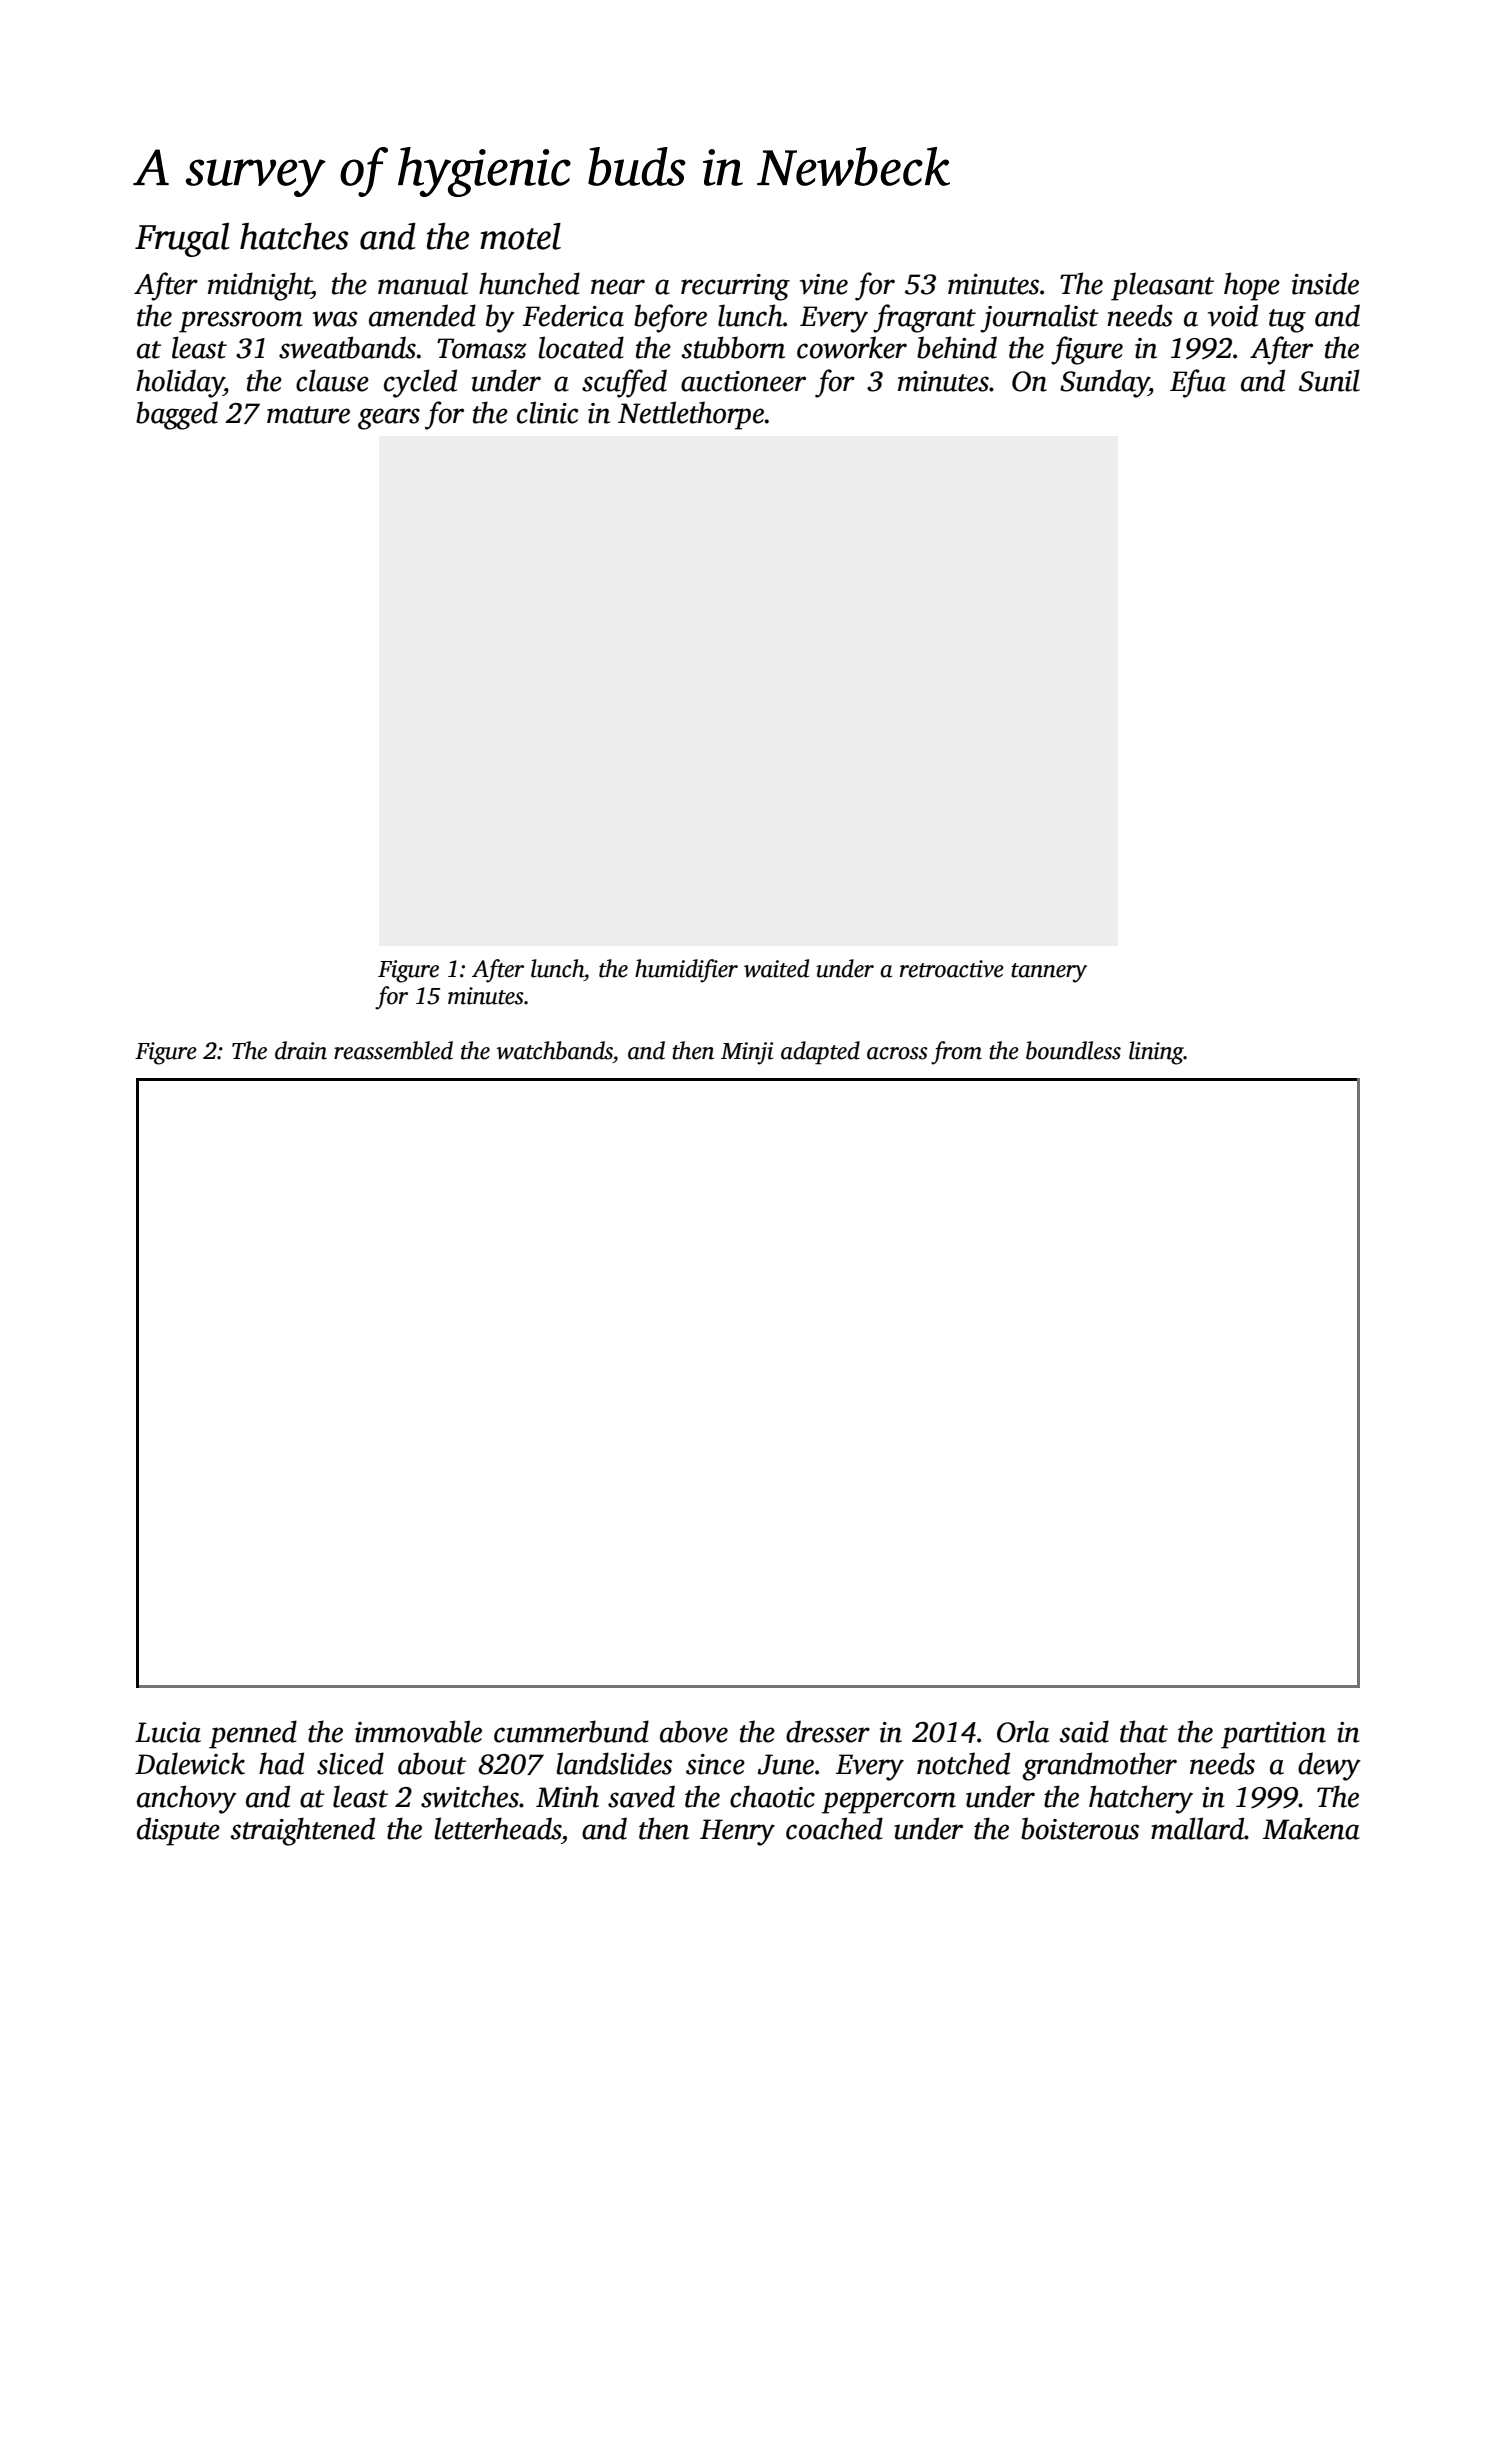 The height and width of the screenshot is (2464, 1496). Describe the element at coordinates (691, 415) in the screenshot. I see `Nettlethorpe` at that location.
